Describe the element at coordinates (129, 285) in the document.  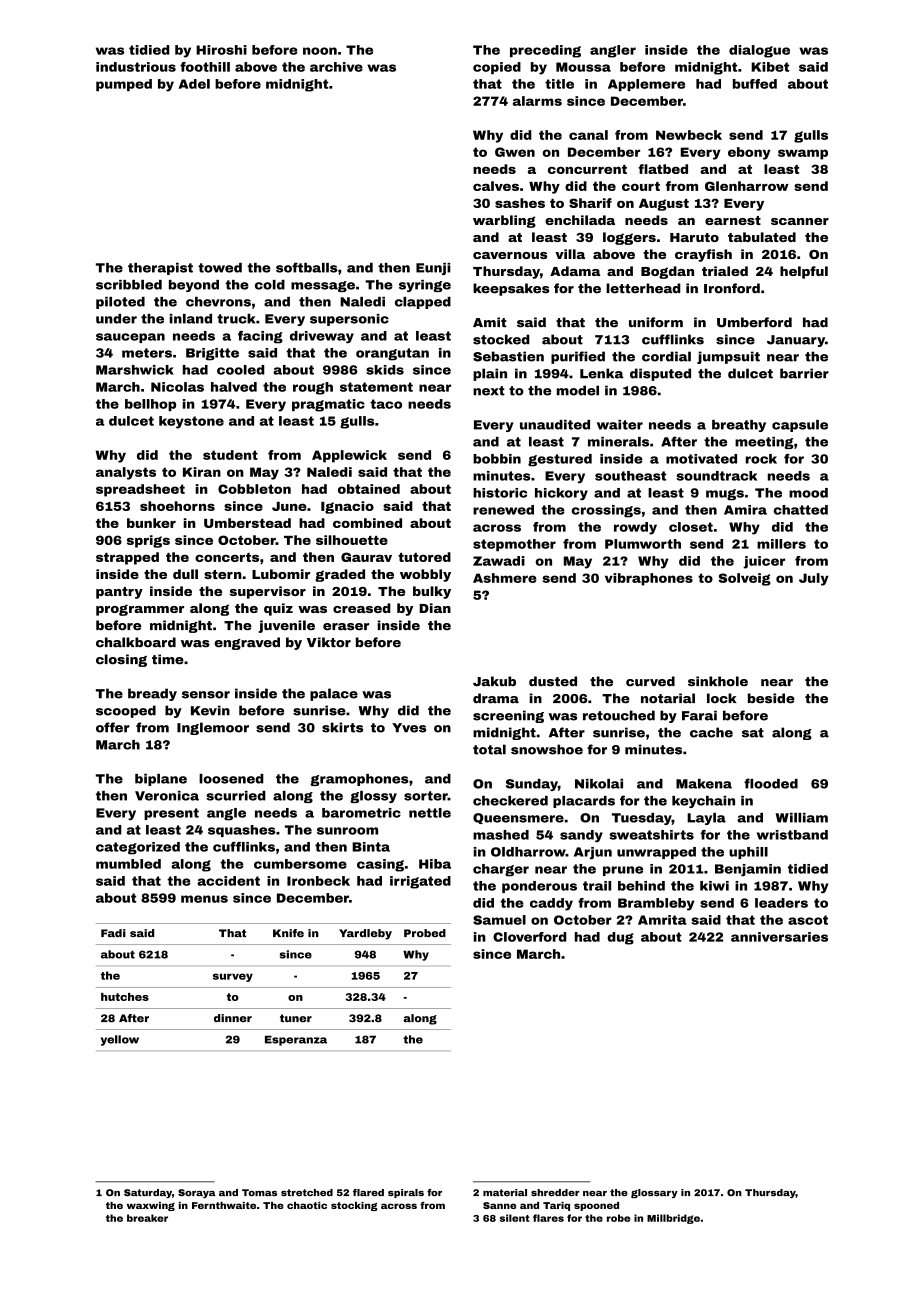
I see `scribbled` at that location.
